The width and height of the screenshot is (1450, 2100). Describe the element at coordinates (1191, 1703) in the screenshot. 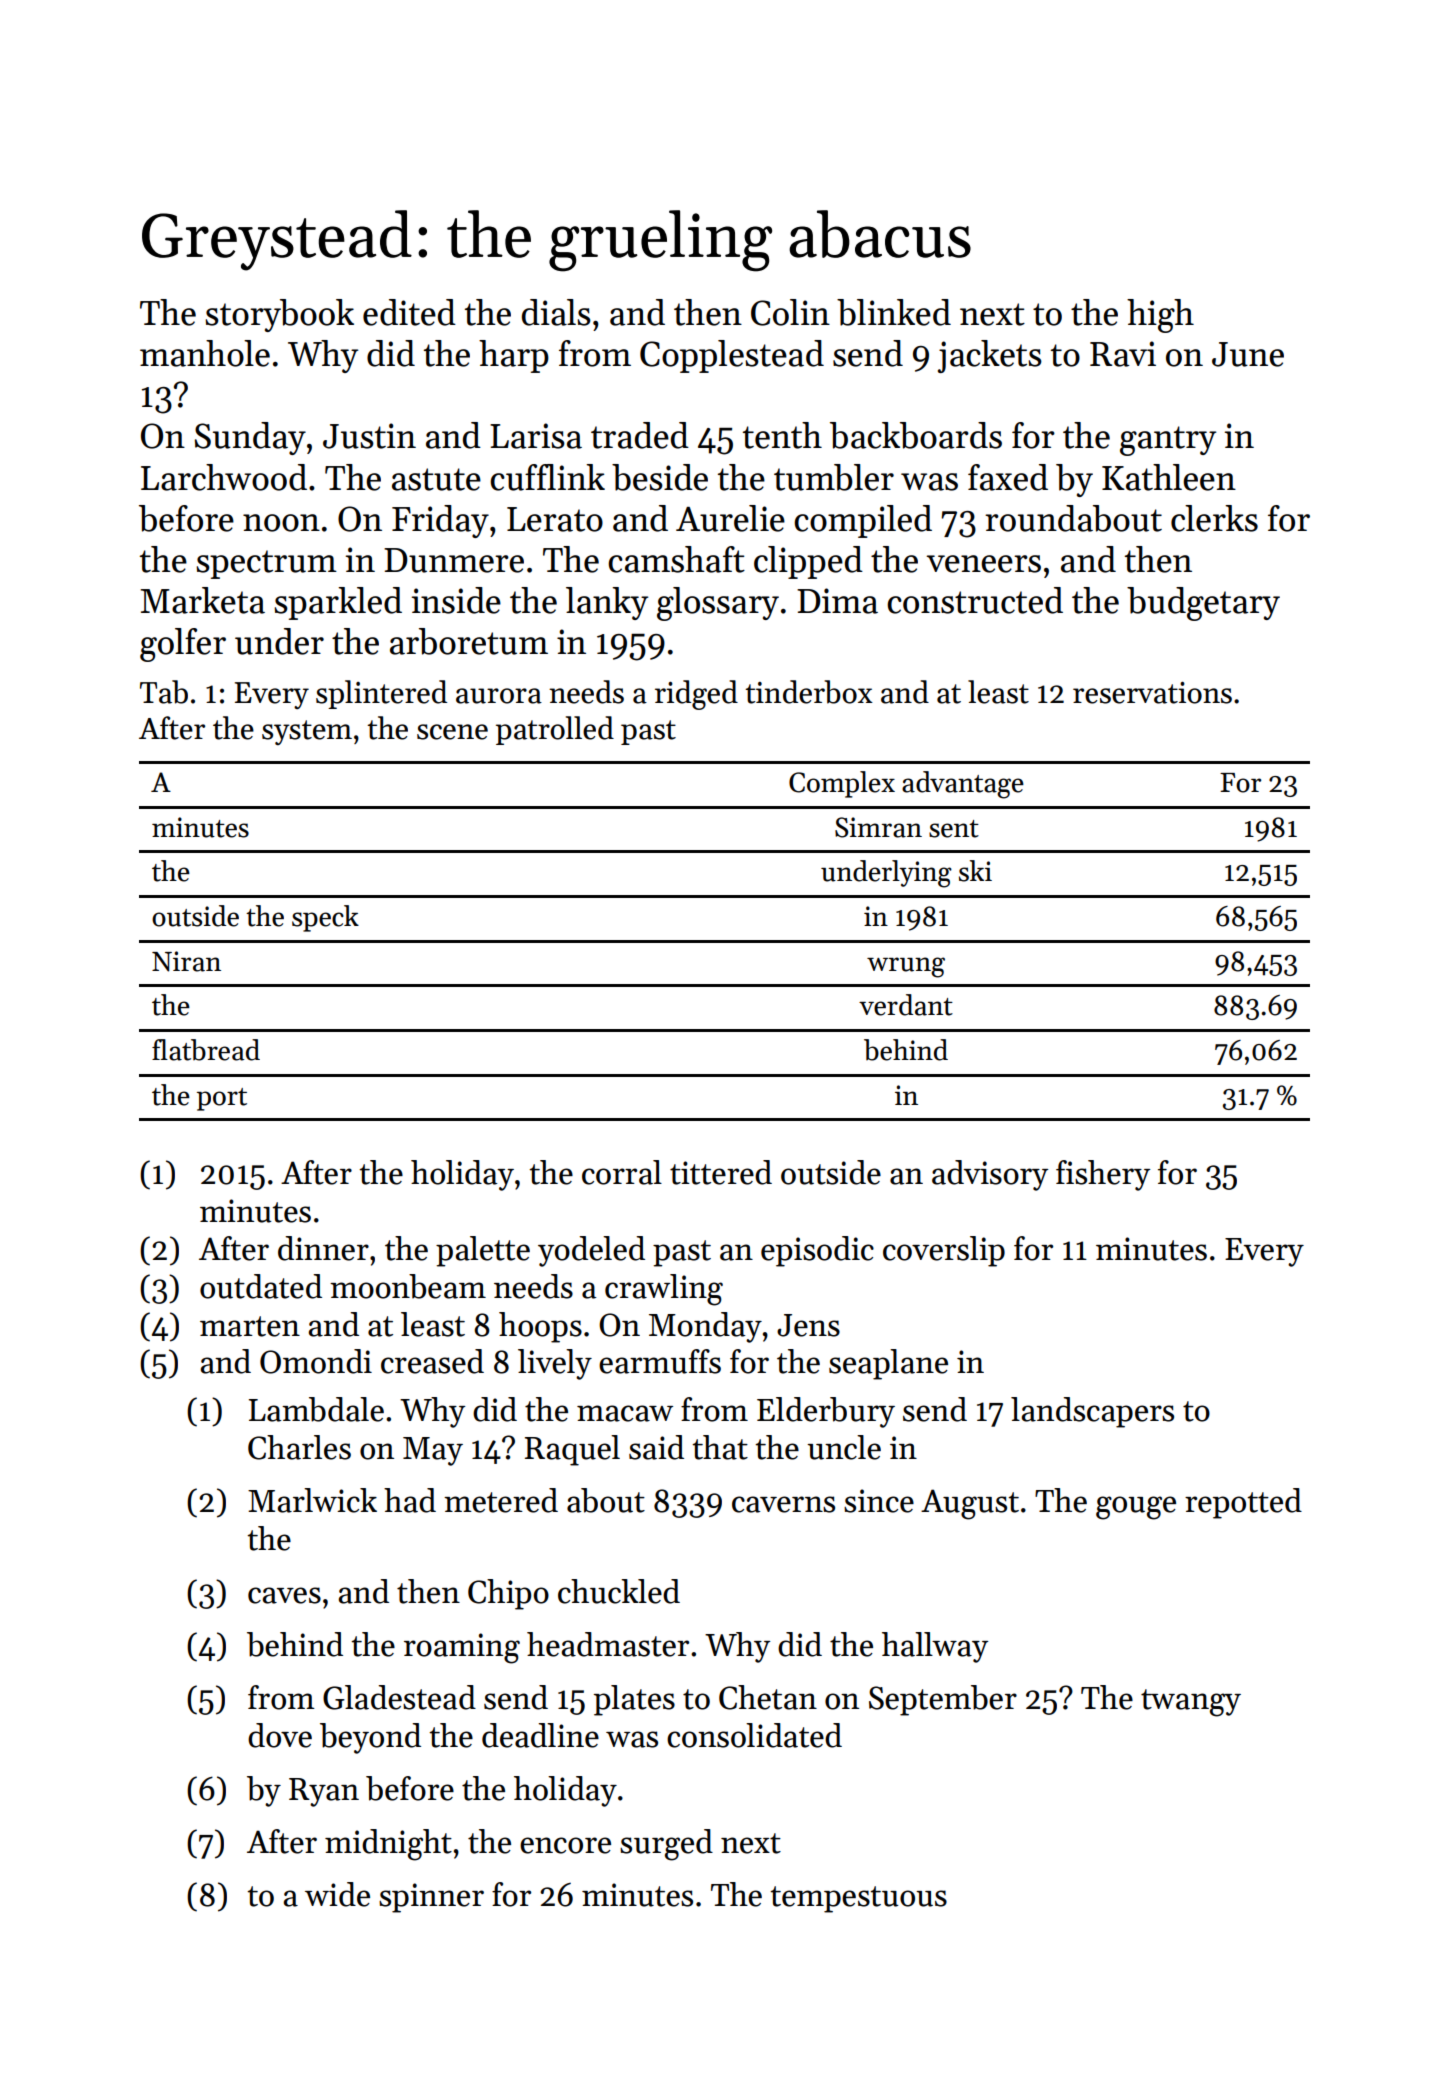

I see `twangy` at that location.
